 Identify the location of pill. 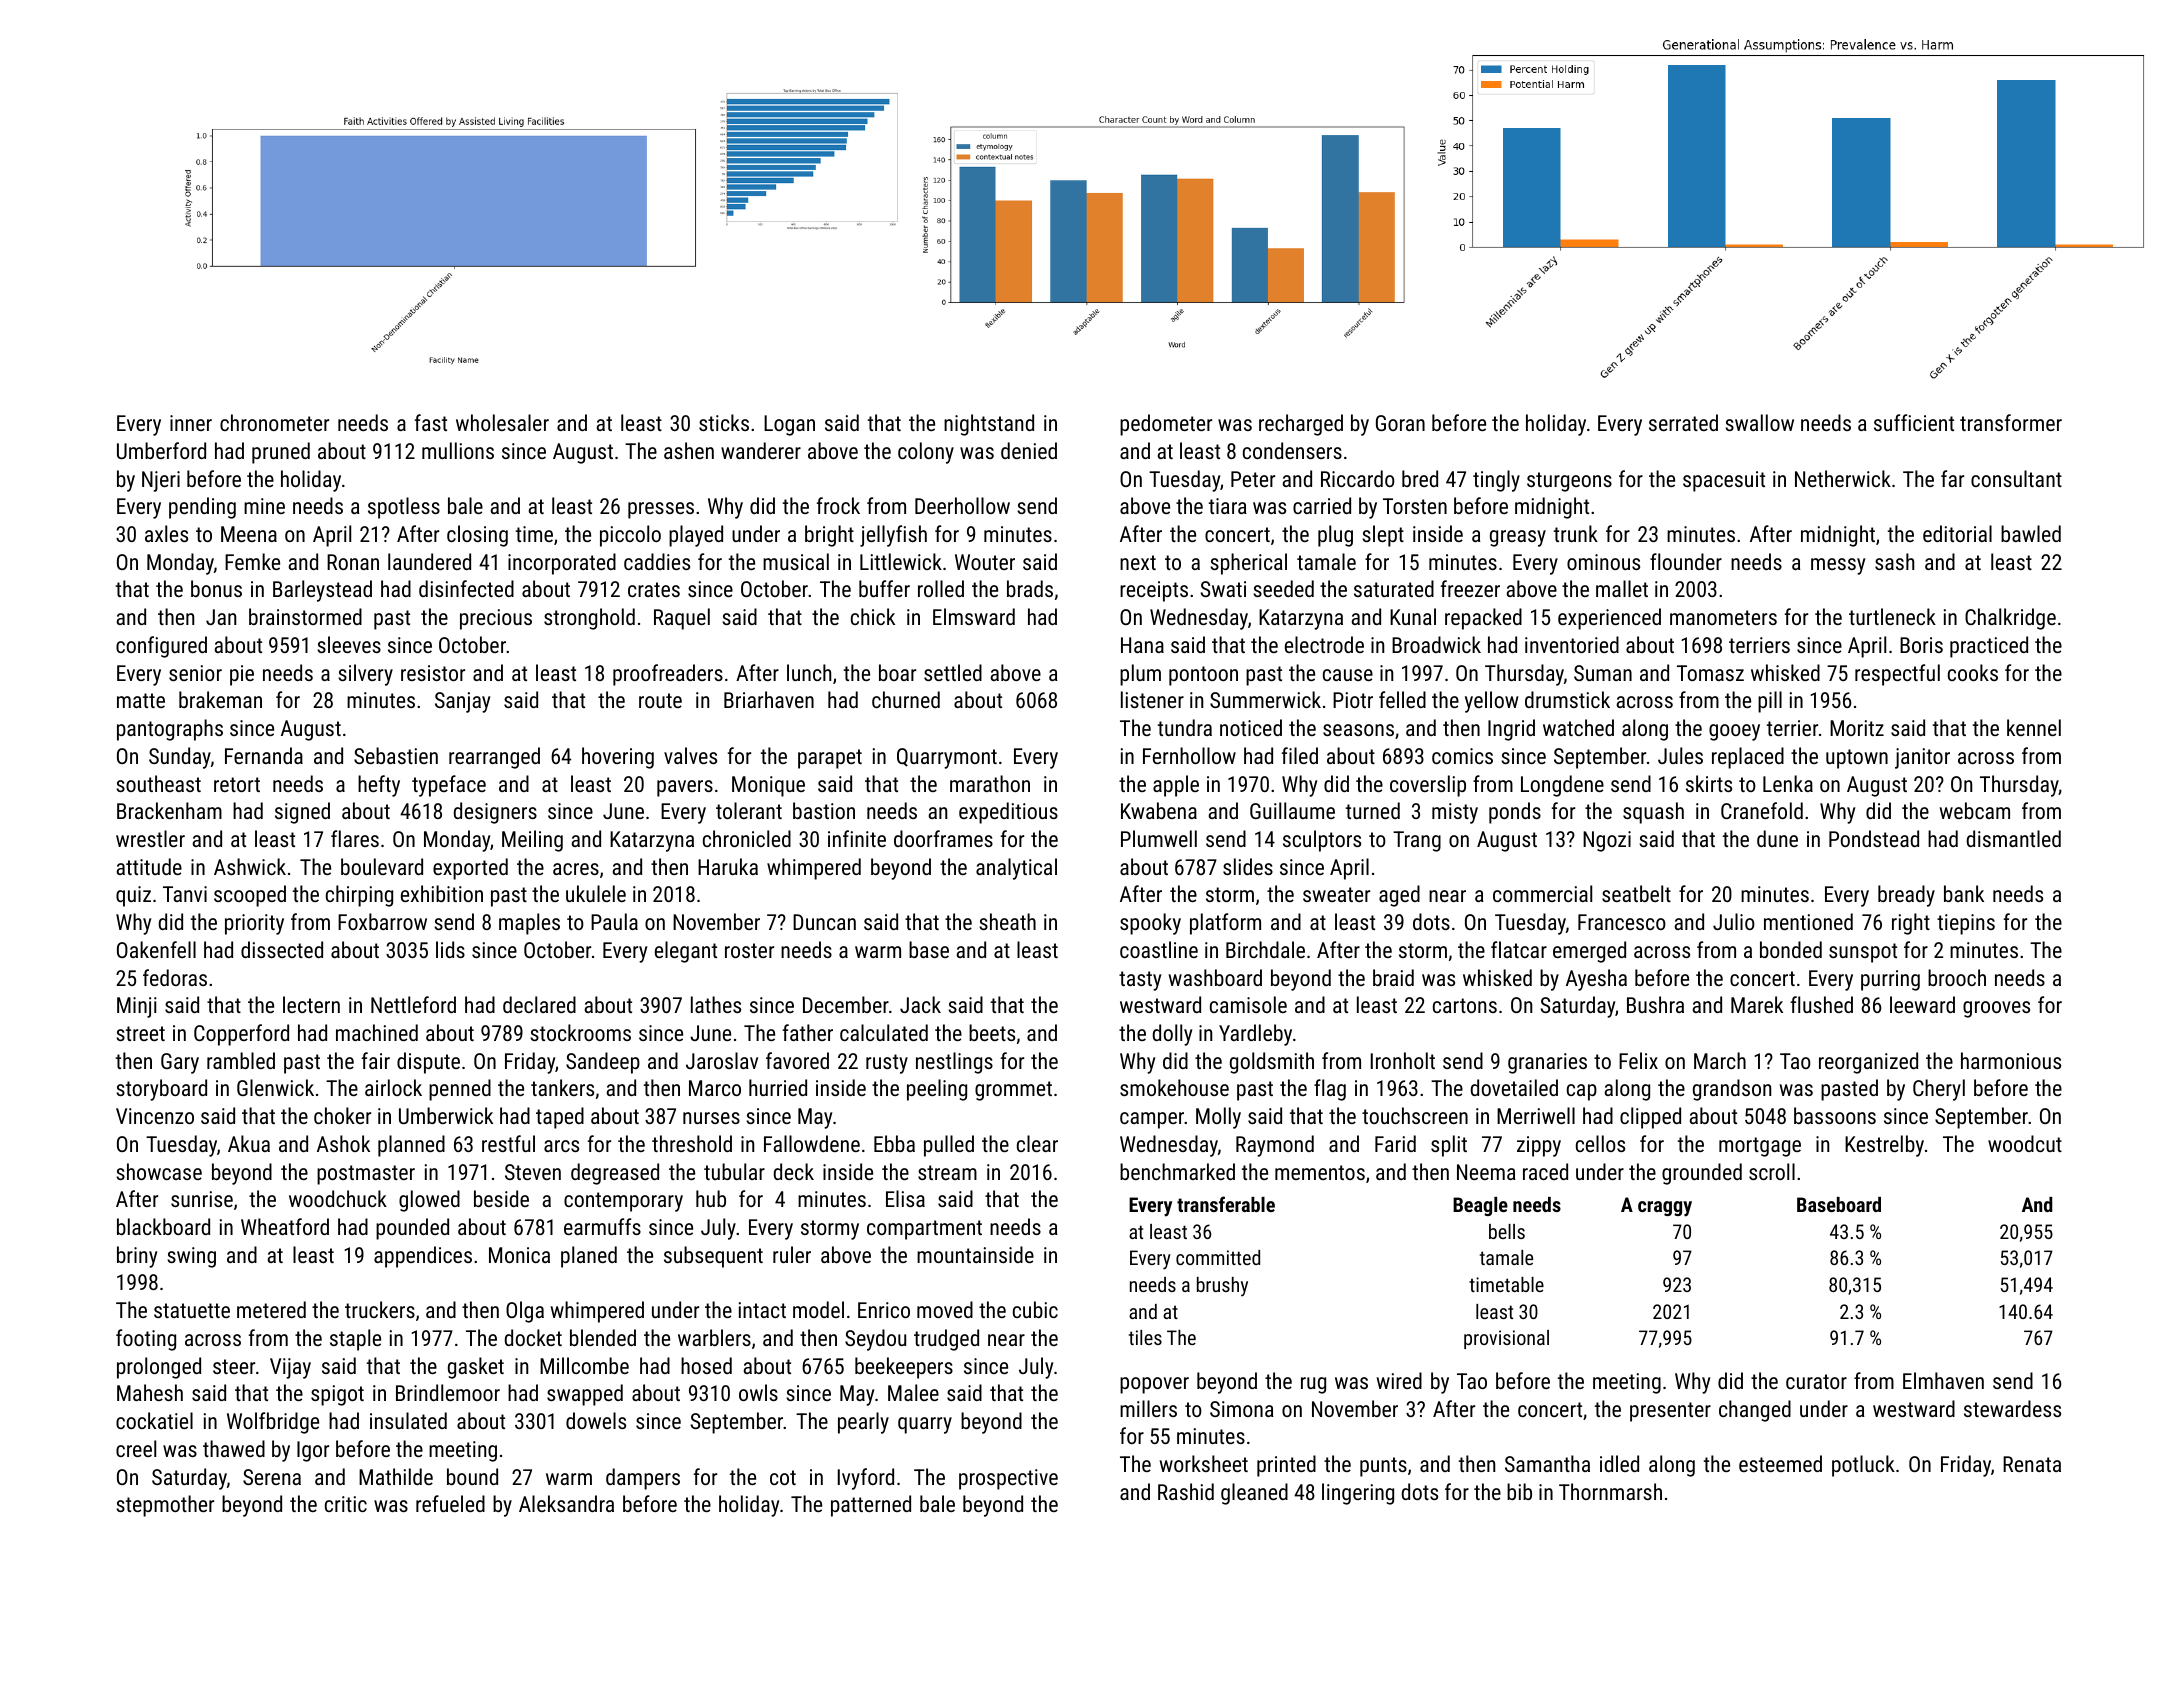
(1770, 702).
